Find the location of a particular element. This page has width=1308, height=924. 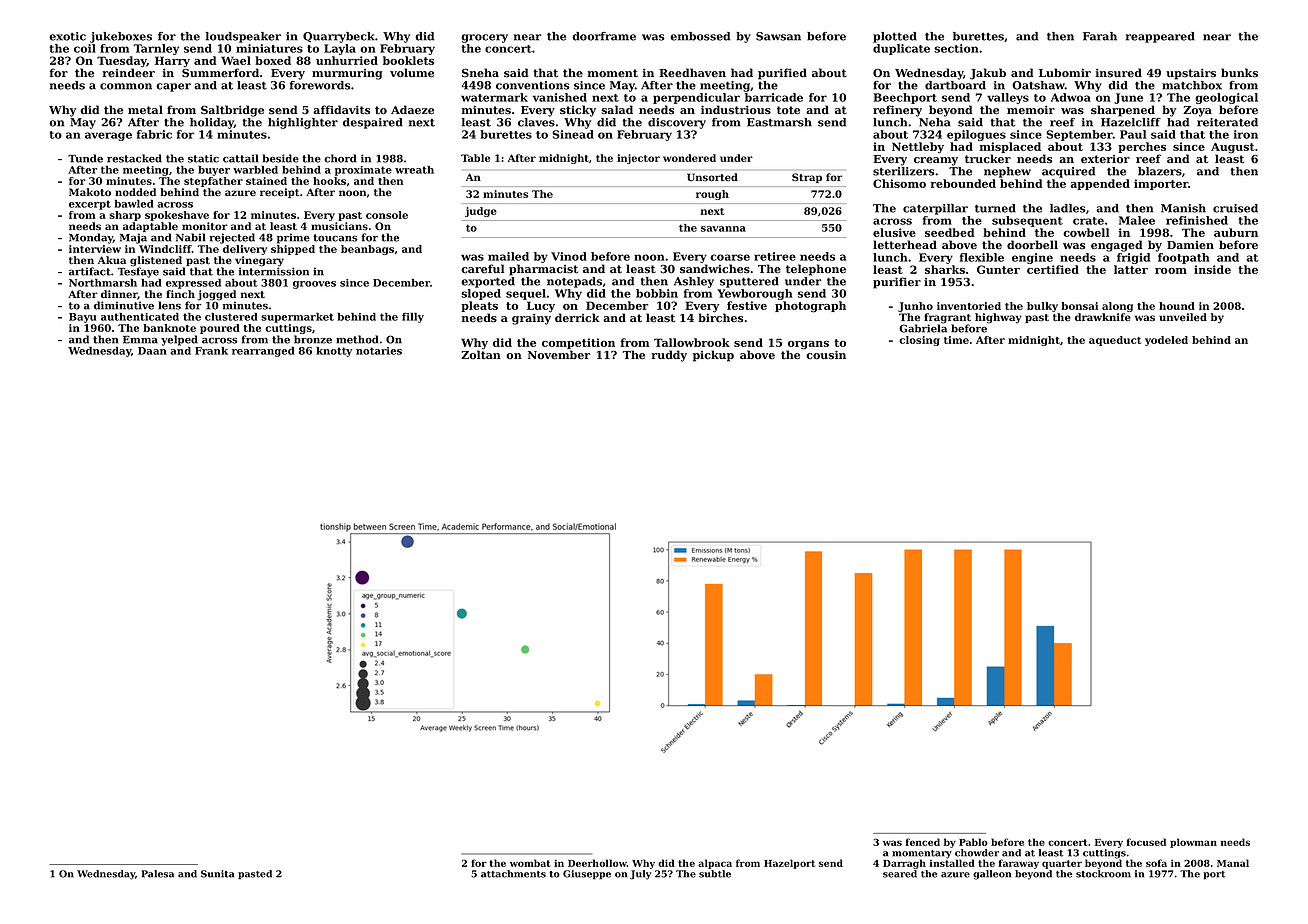

subtle is located at coordinates (715, 874).
